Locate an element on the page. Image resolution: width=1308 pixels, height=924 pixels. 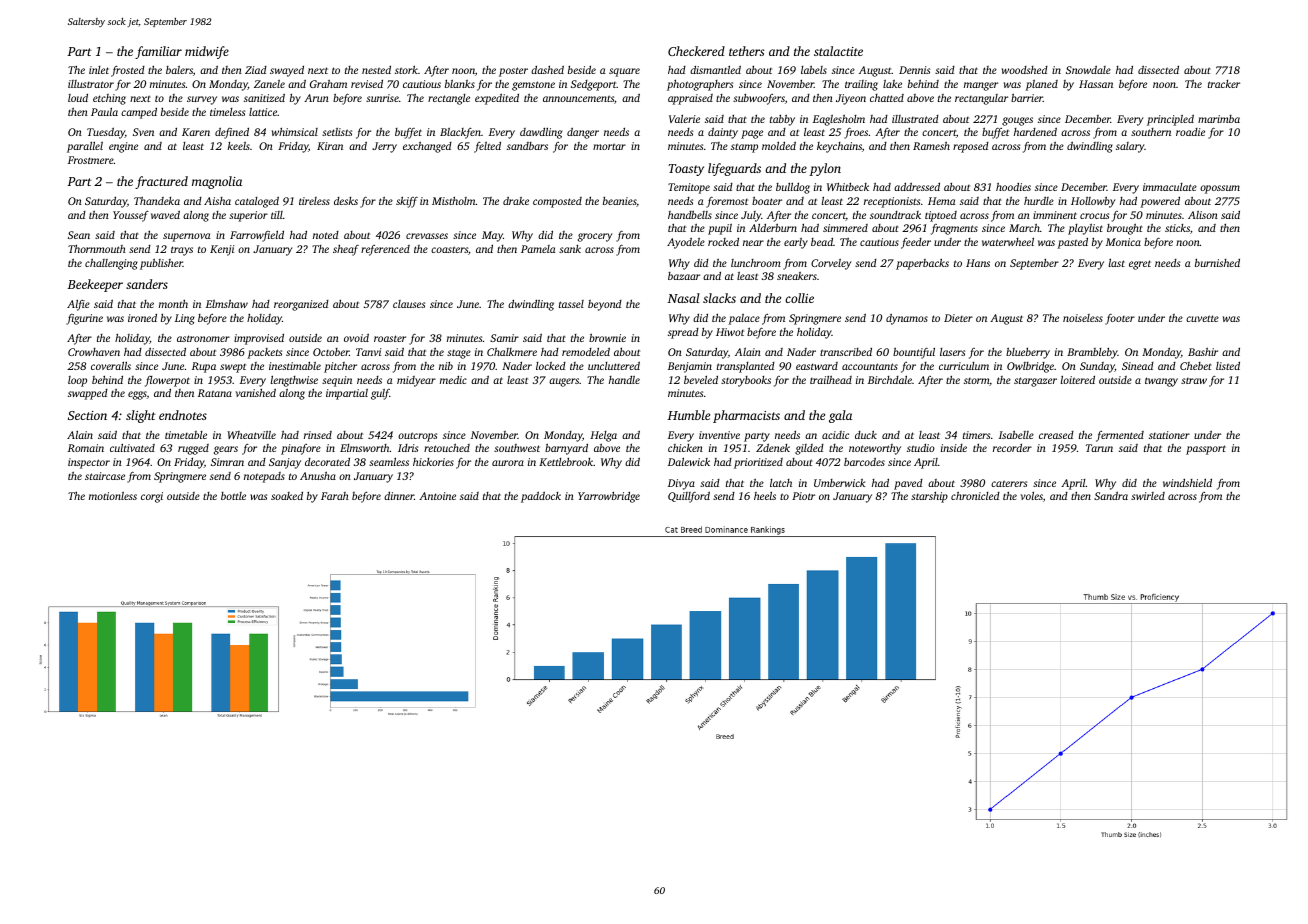
Checkered is located at coordinates (696, 51).
